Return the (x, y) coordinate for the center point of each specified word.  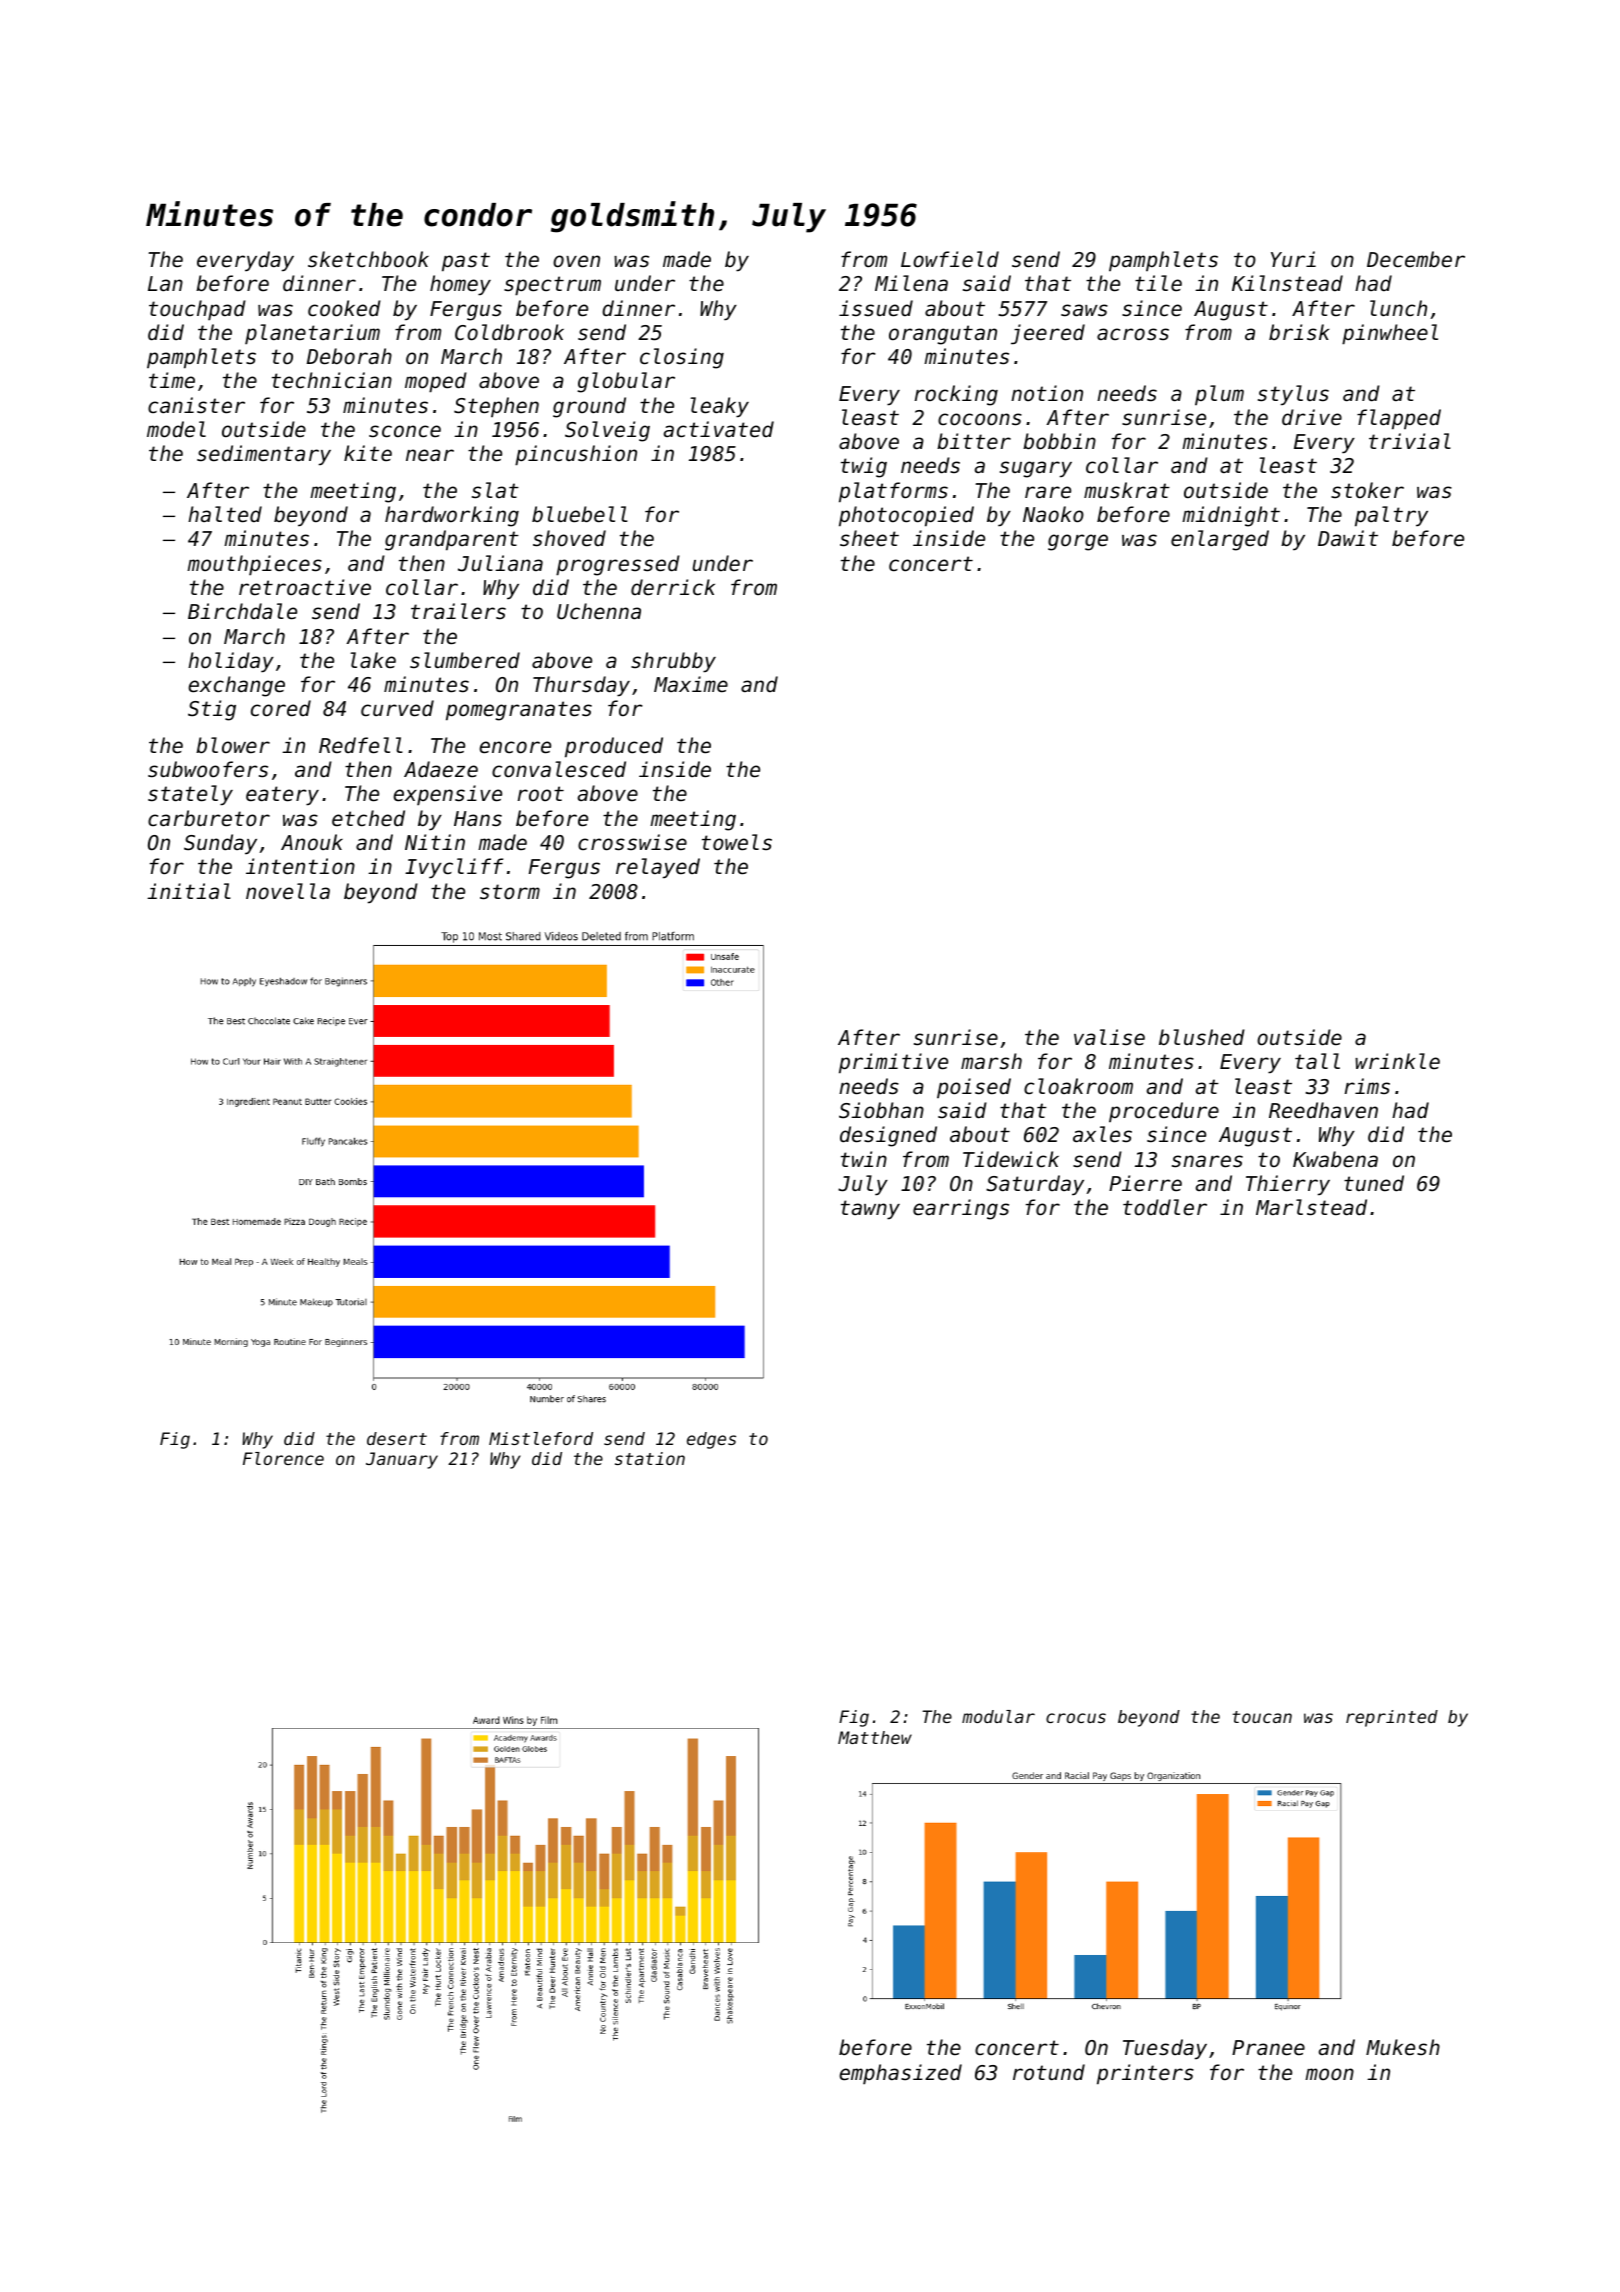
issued (876, 308)
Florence (283, 1458)
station (650, 1458)
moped (436, 382)
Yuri (1293, 259)
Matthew (875, 1737)
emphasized (901, 2074)
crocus (1076, 1718)
